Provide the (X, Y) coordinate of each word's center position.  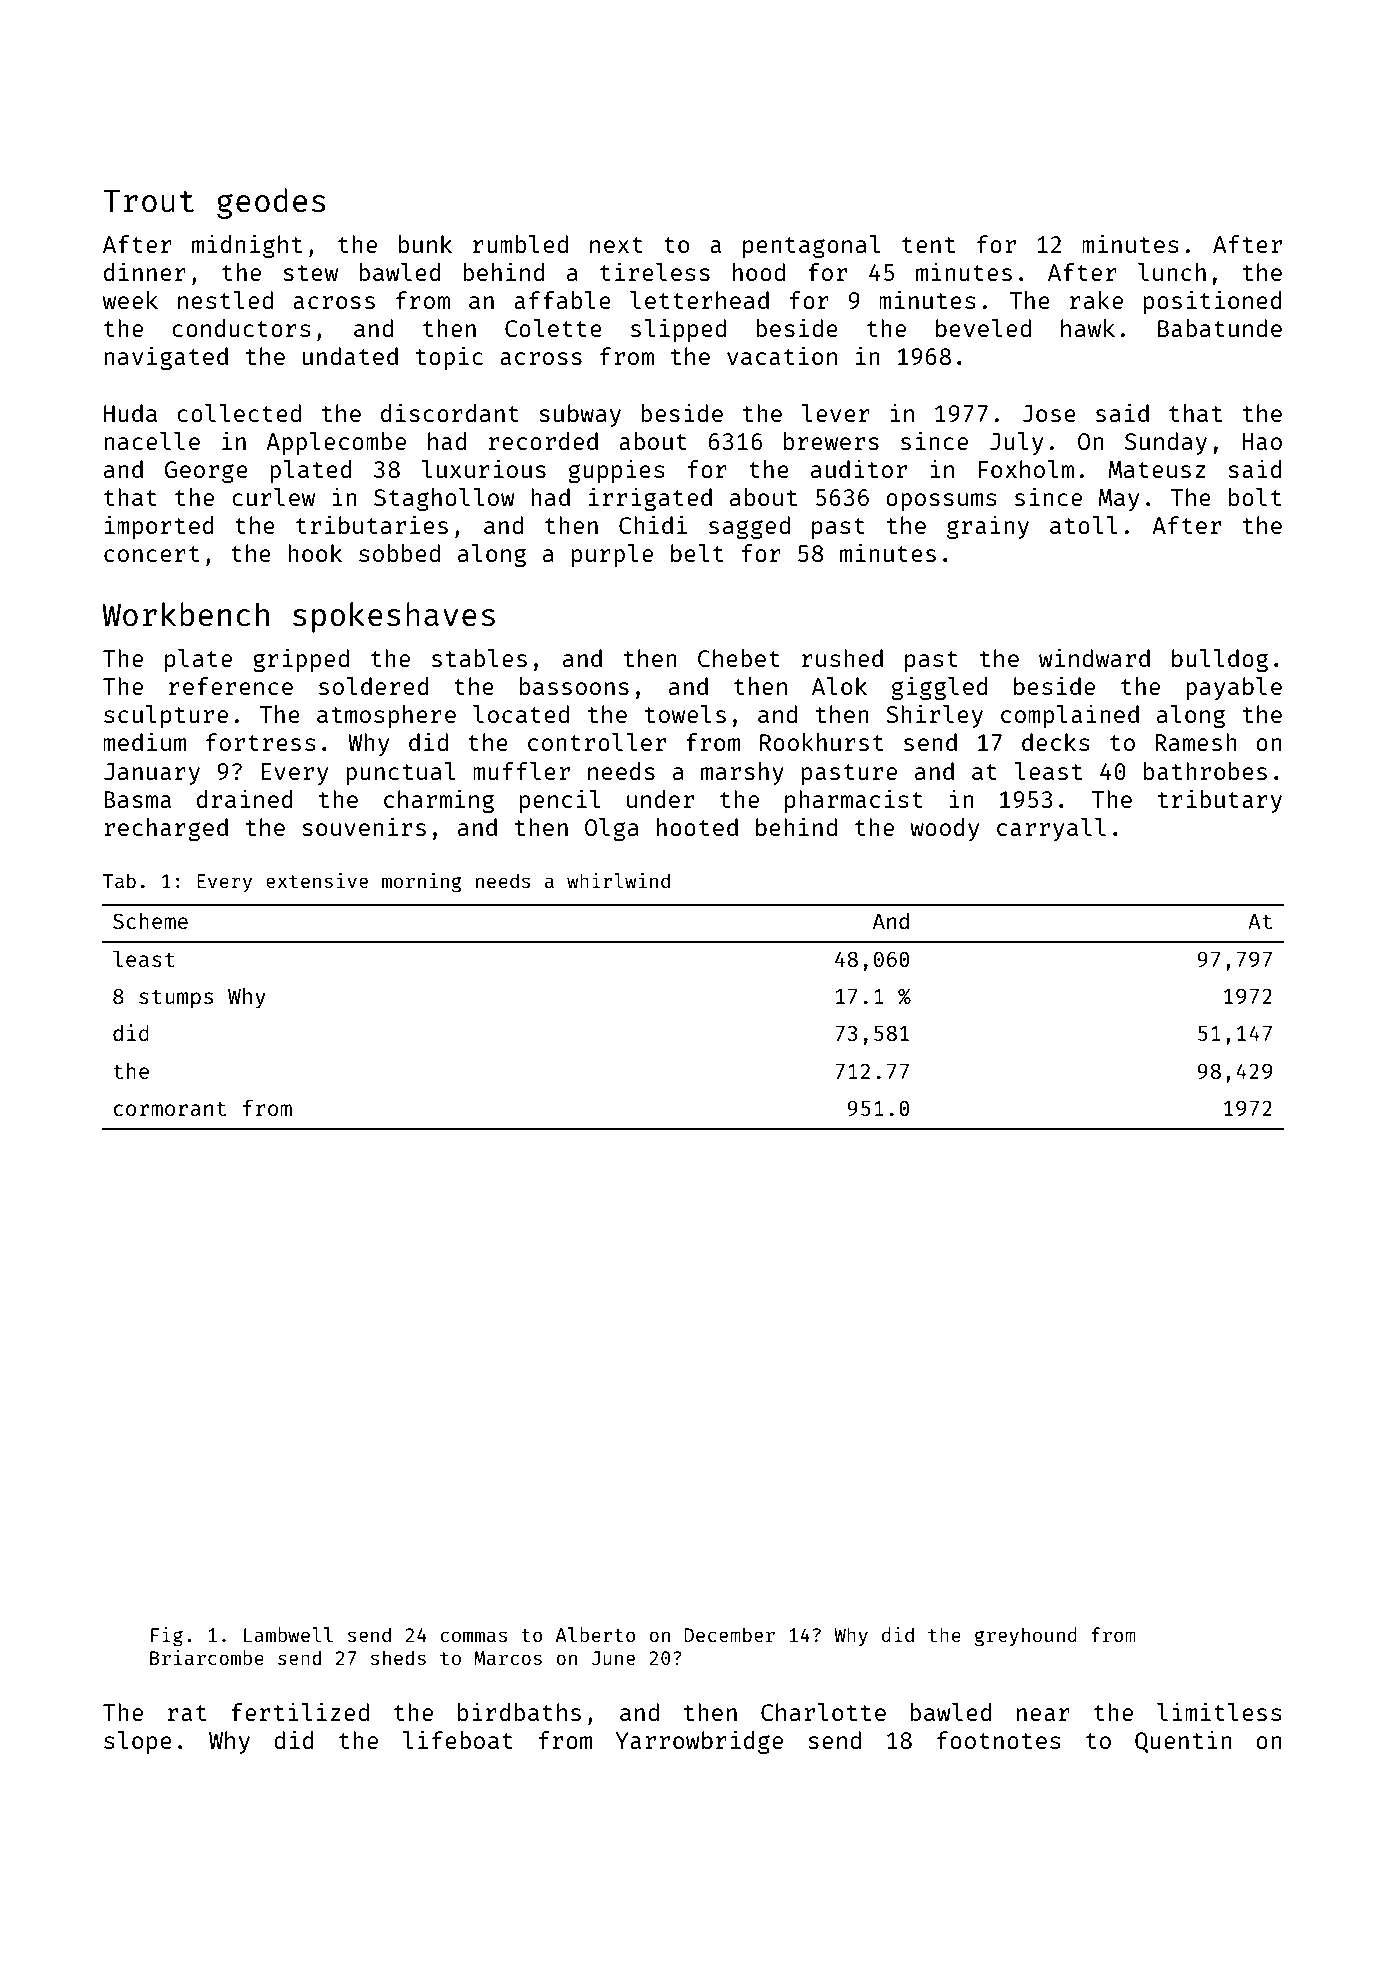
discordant (450, 412)
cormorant (170, 1109)
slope (138, 1742)
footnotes (998, 1740)
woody (944, 829)
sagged (749, 527)
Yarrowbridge (699, 1742)
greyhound (1026, 1636)
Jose (1049, 413)
